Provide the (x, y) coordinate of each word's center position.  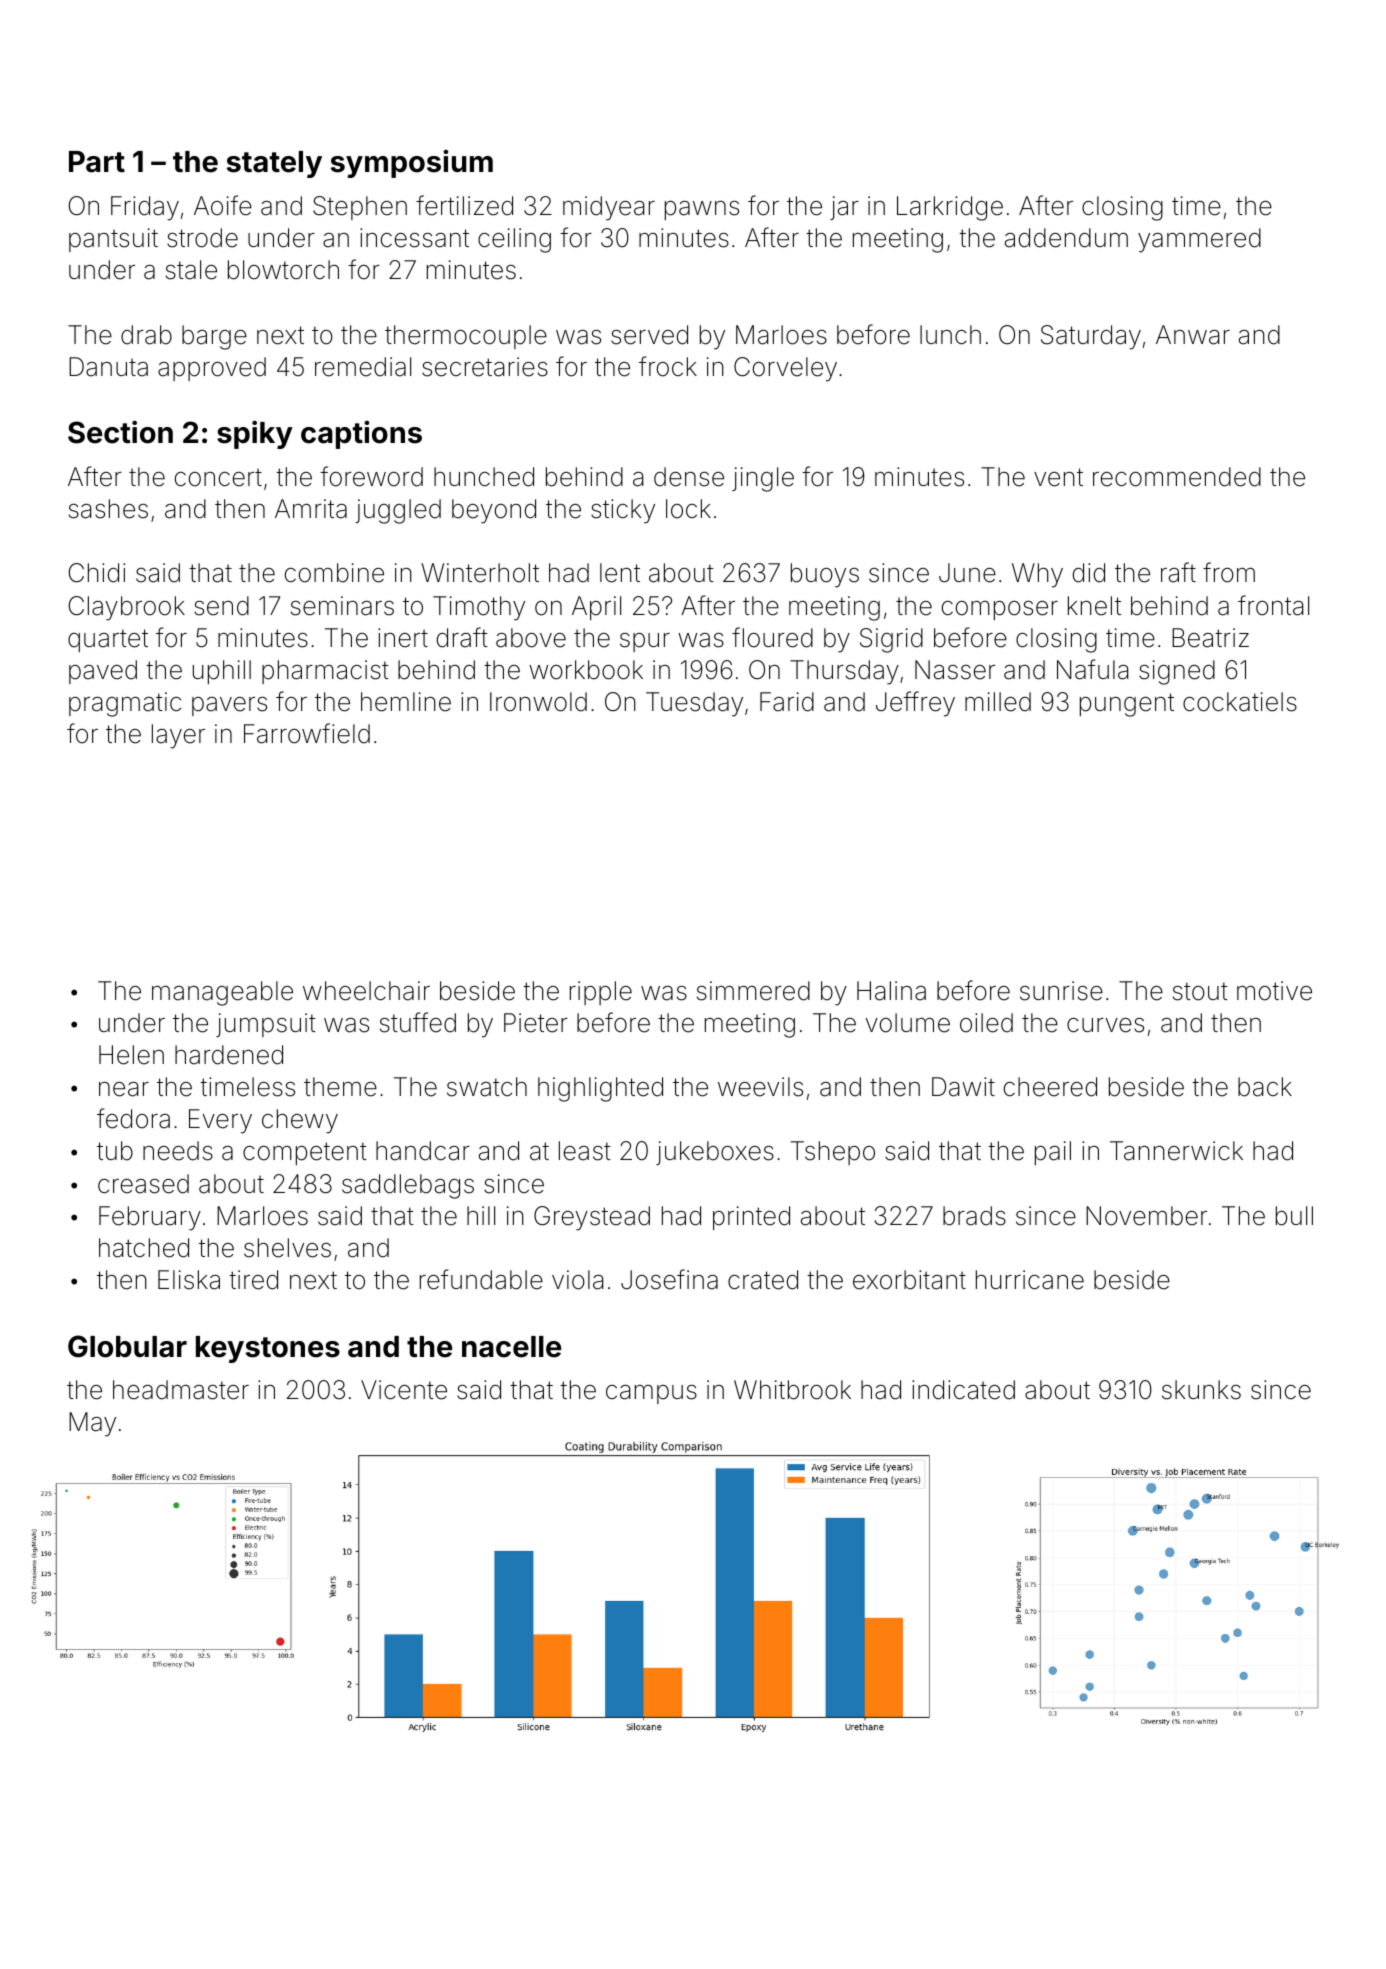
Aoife (223, 205)
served (649, 335)
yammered (1199, 240)
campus (651, 1394)
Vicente (404, 1390)
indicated (963, 1390)
